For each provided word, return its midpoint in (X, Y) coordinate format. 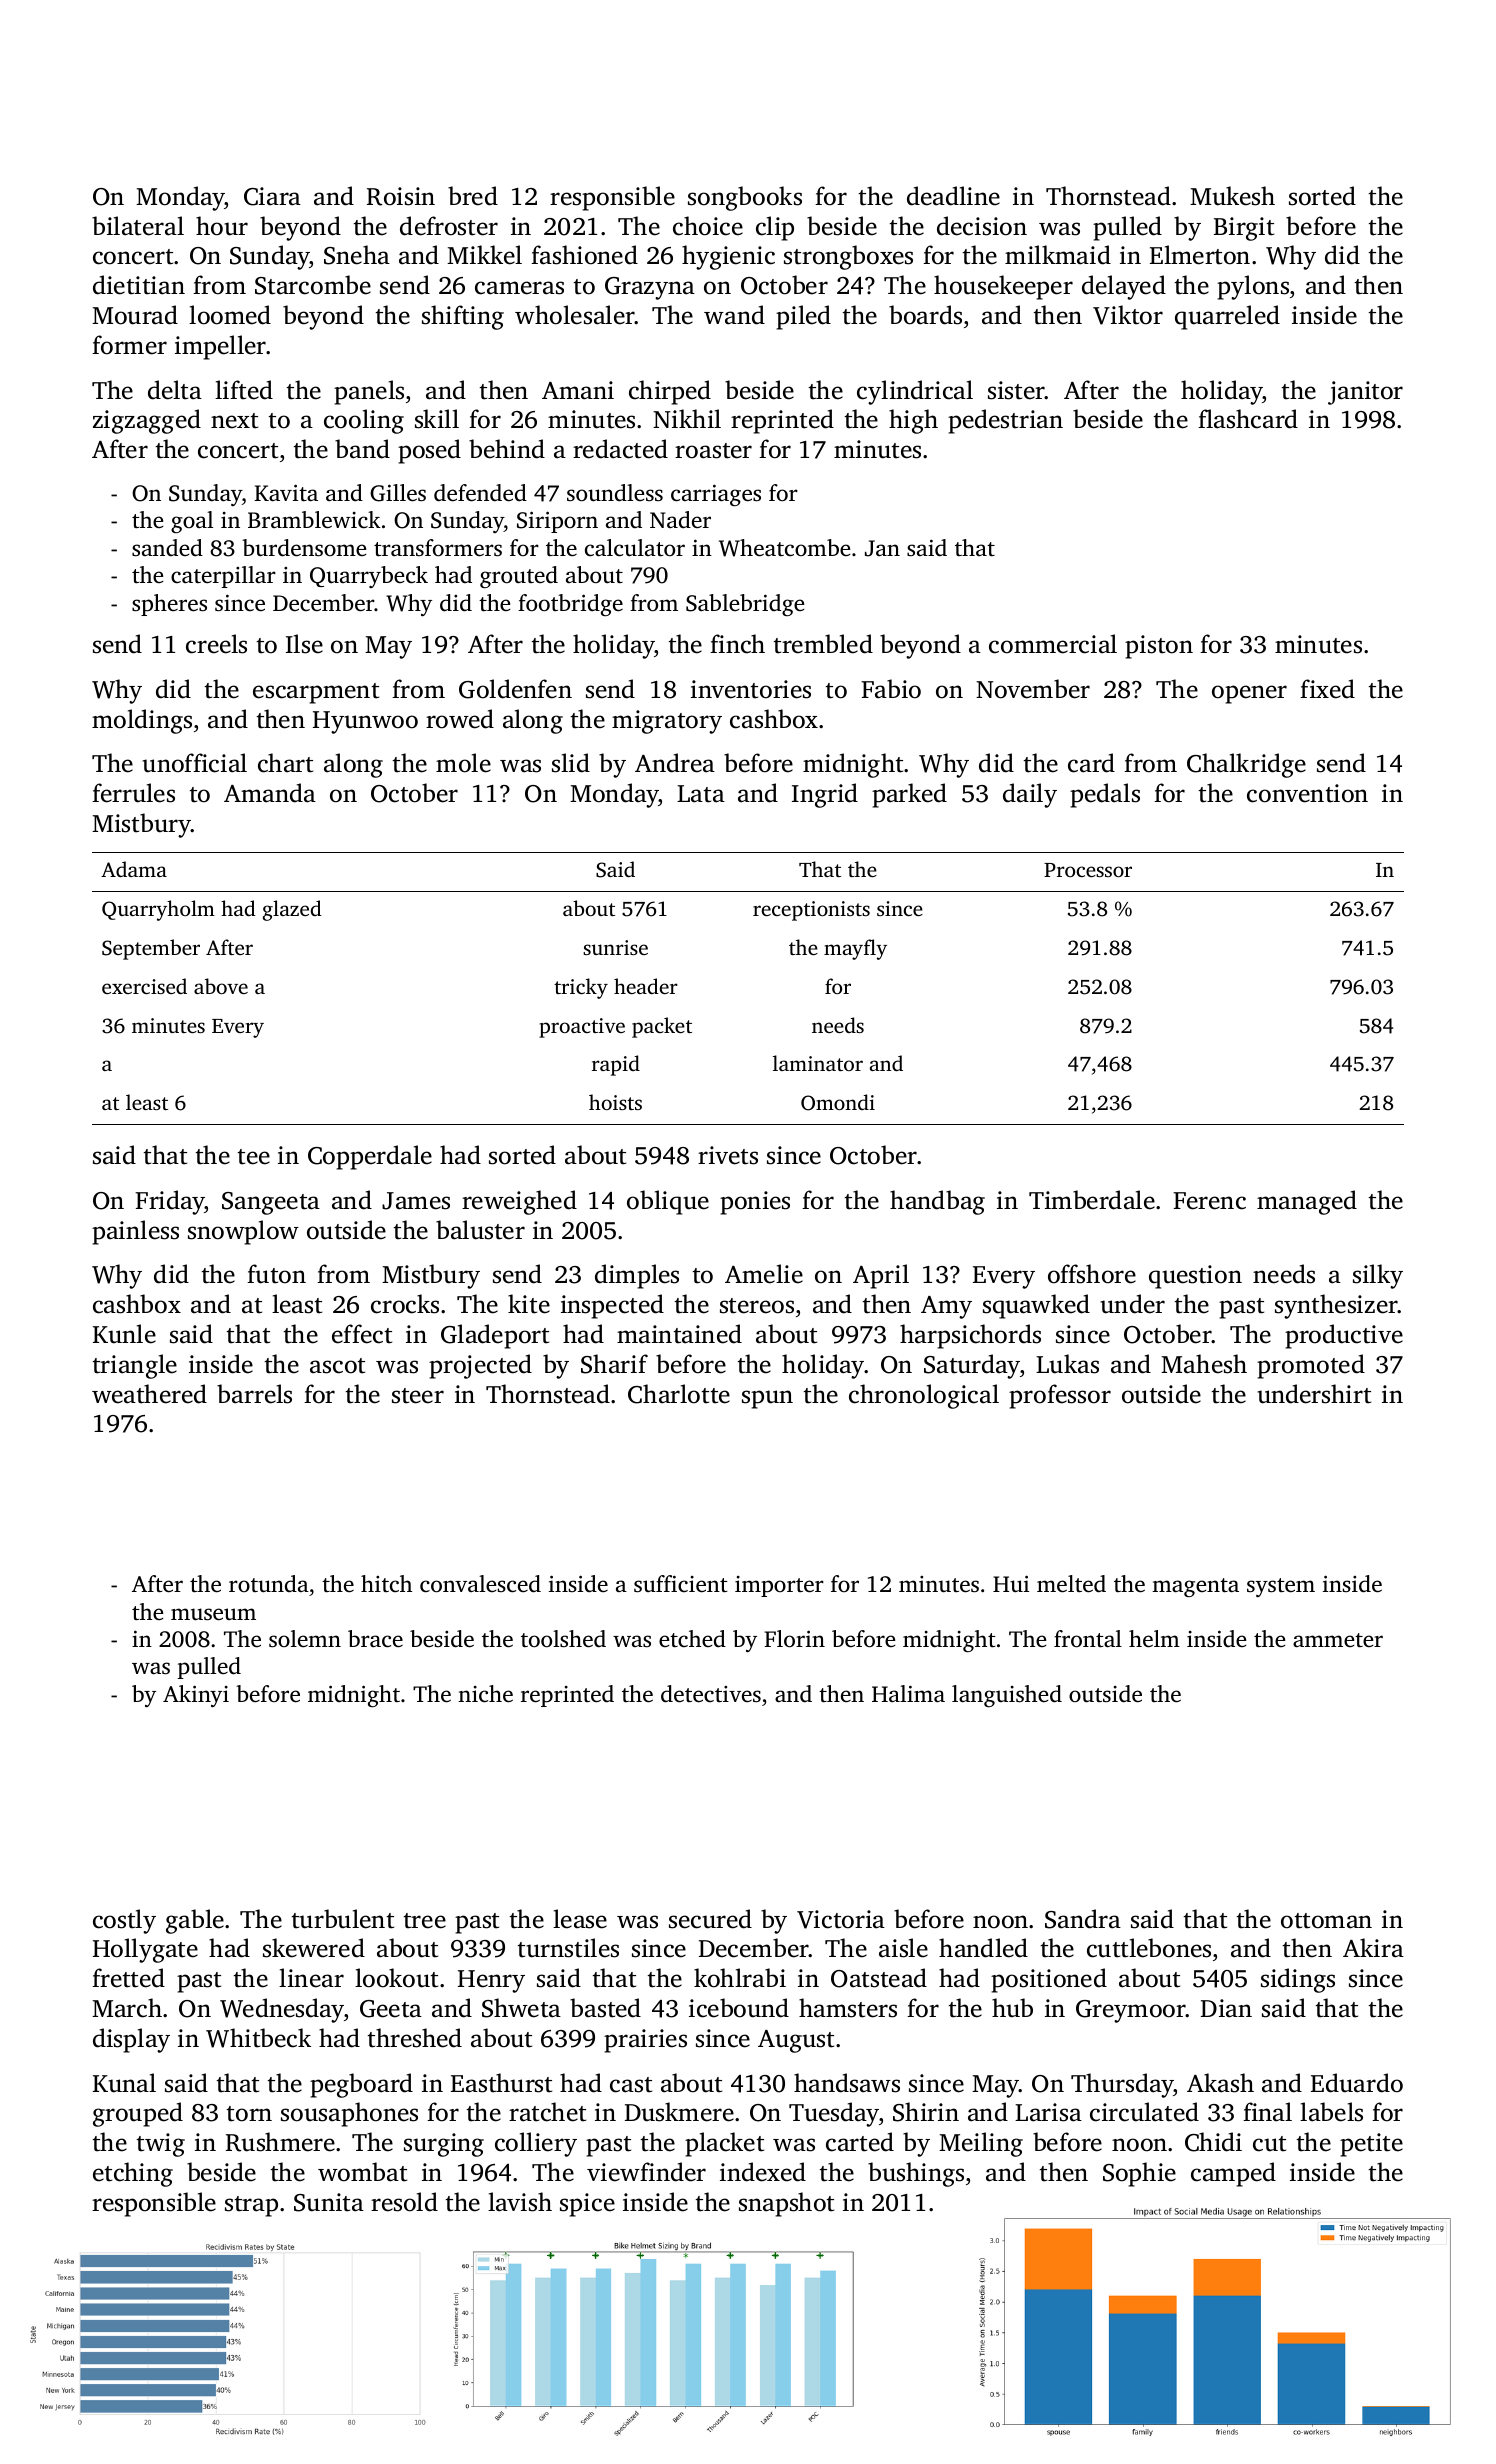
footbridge (570, 605)
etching (133, 2174)
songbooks (745, 198)
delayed (1124, 287)
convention (1307, 793)
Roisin (401, 196)
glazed (292, 910)
